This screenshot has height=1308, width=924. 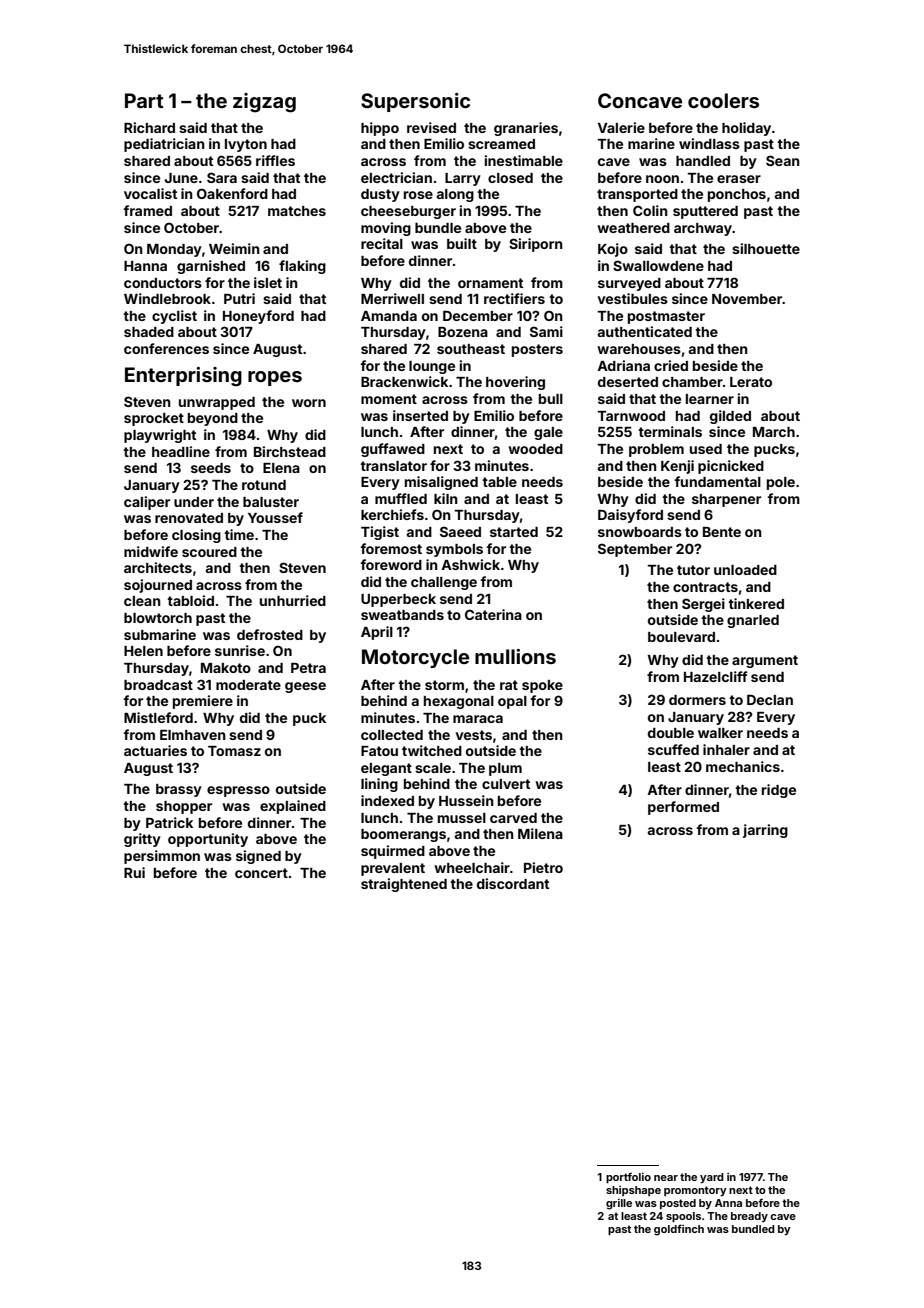 I want to click on goldfinch, so click(x=679, y=1230).
